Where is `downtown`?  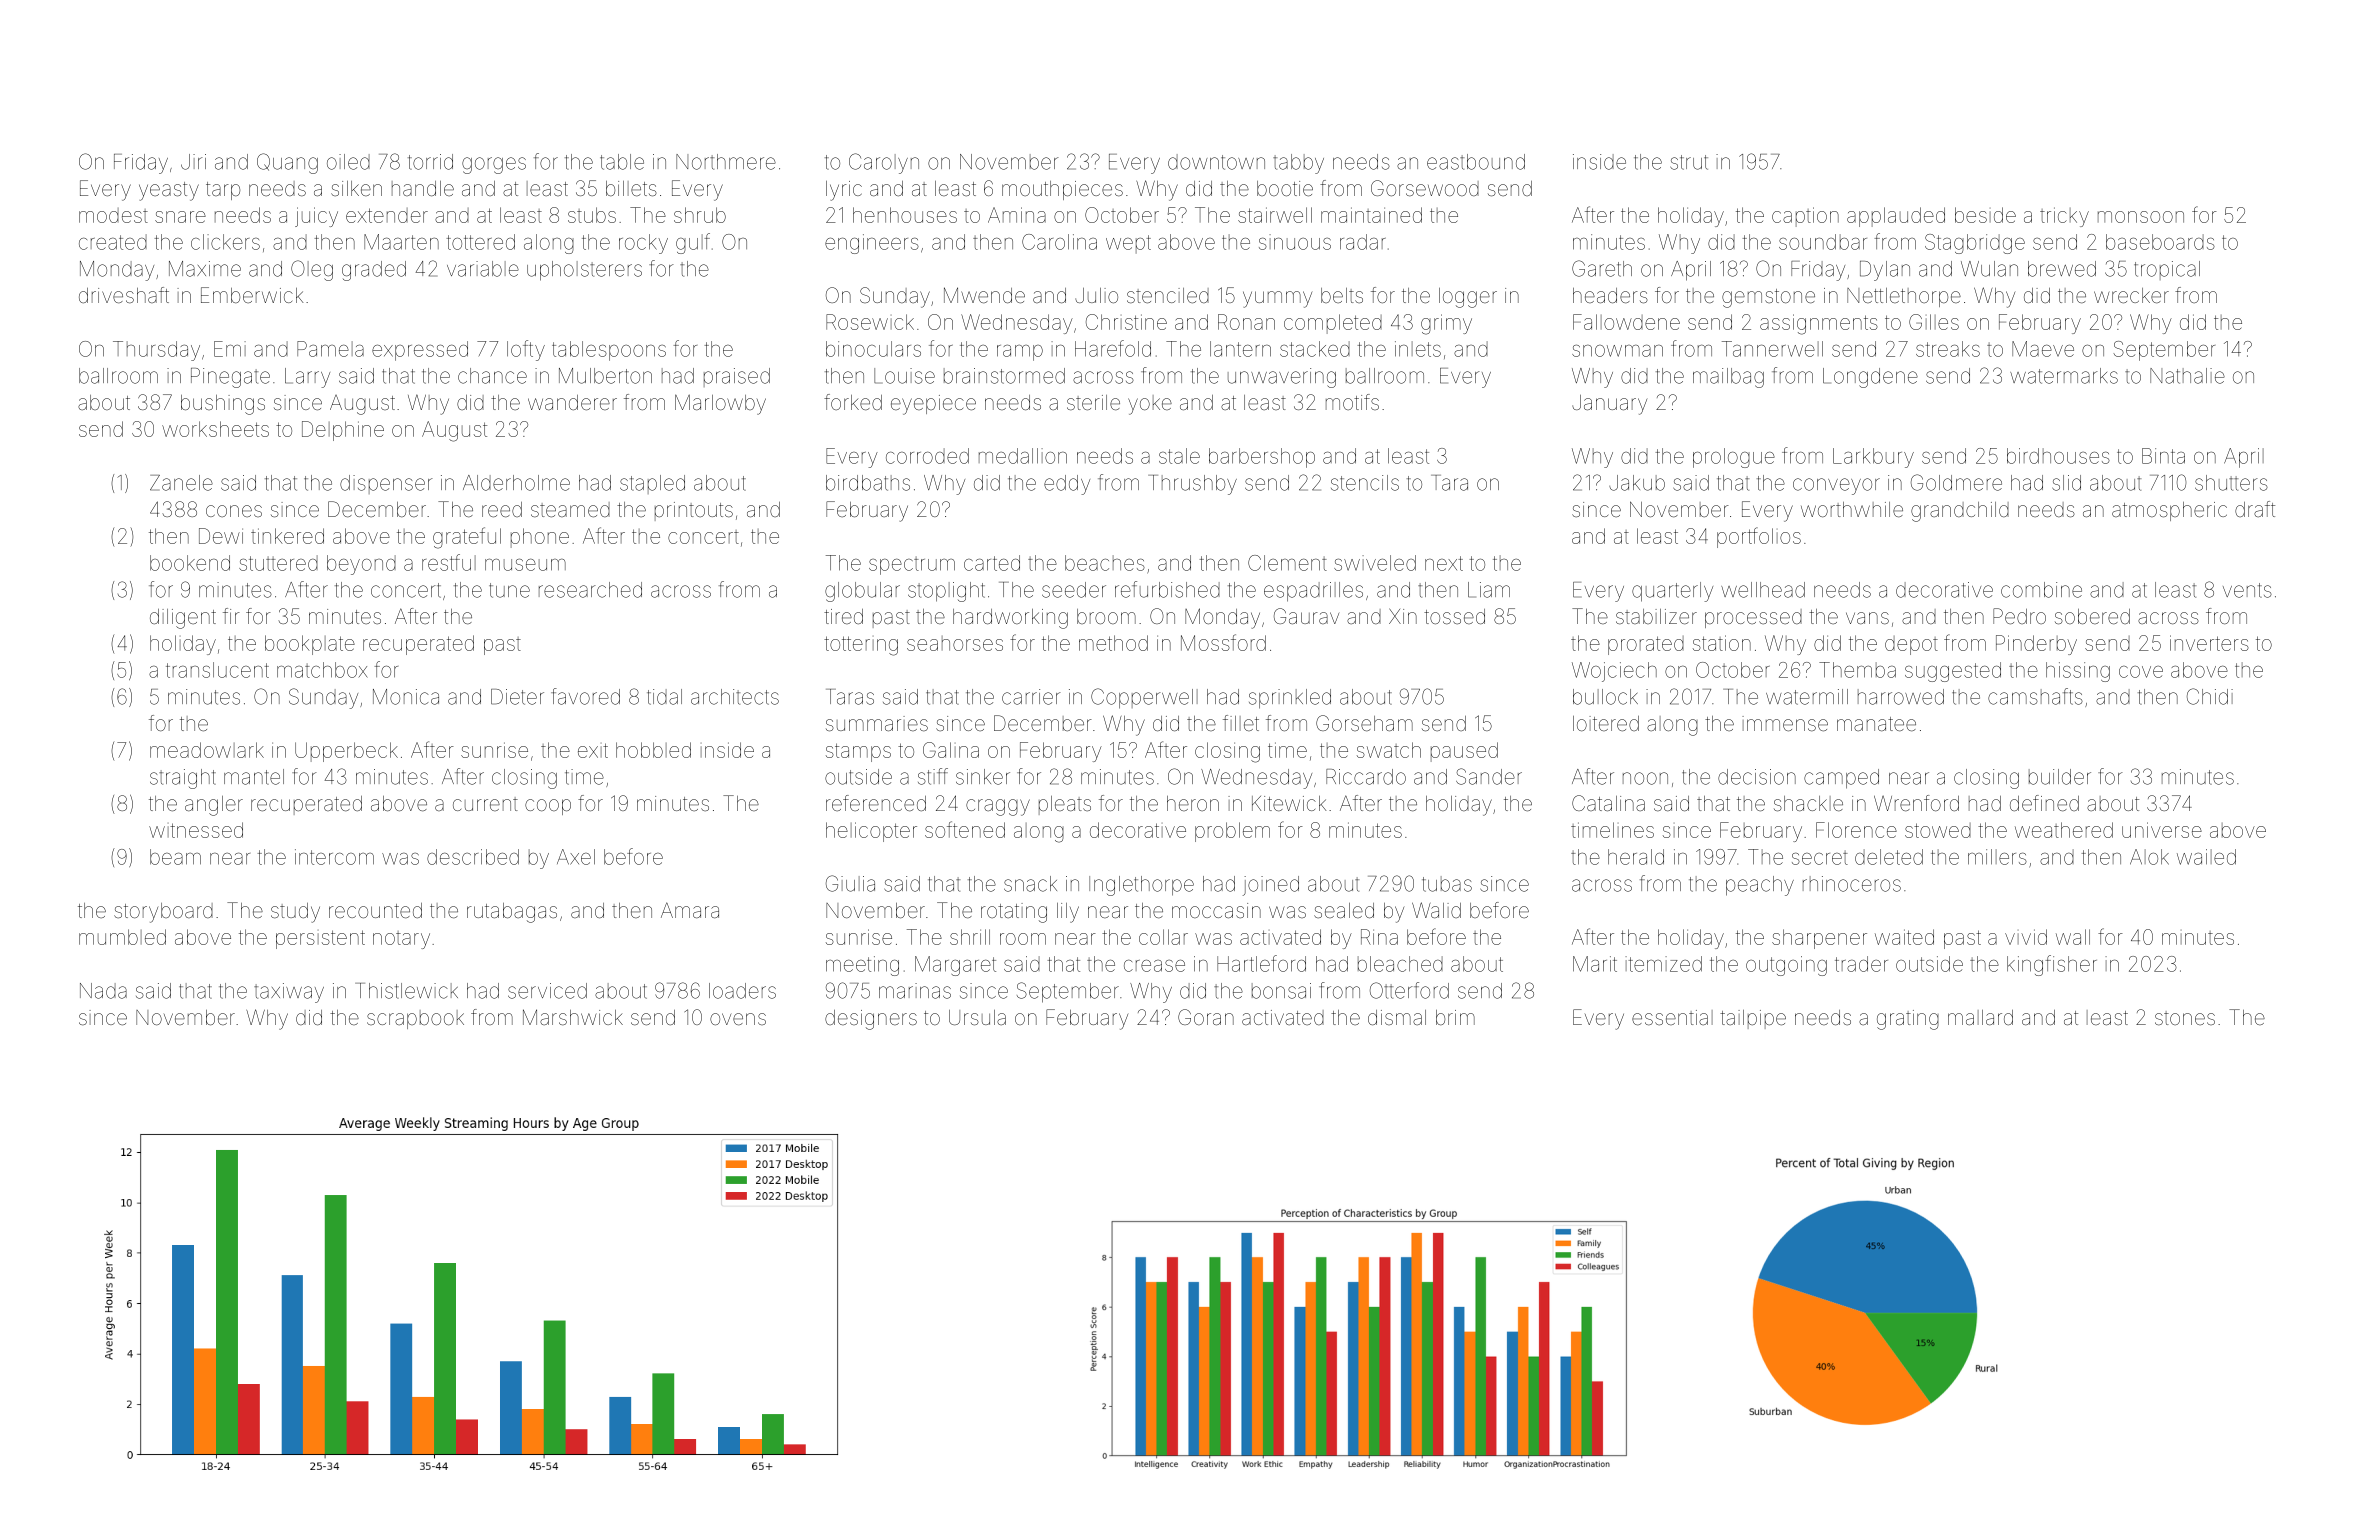 downtown is located at coordinates (1216, 162).
